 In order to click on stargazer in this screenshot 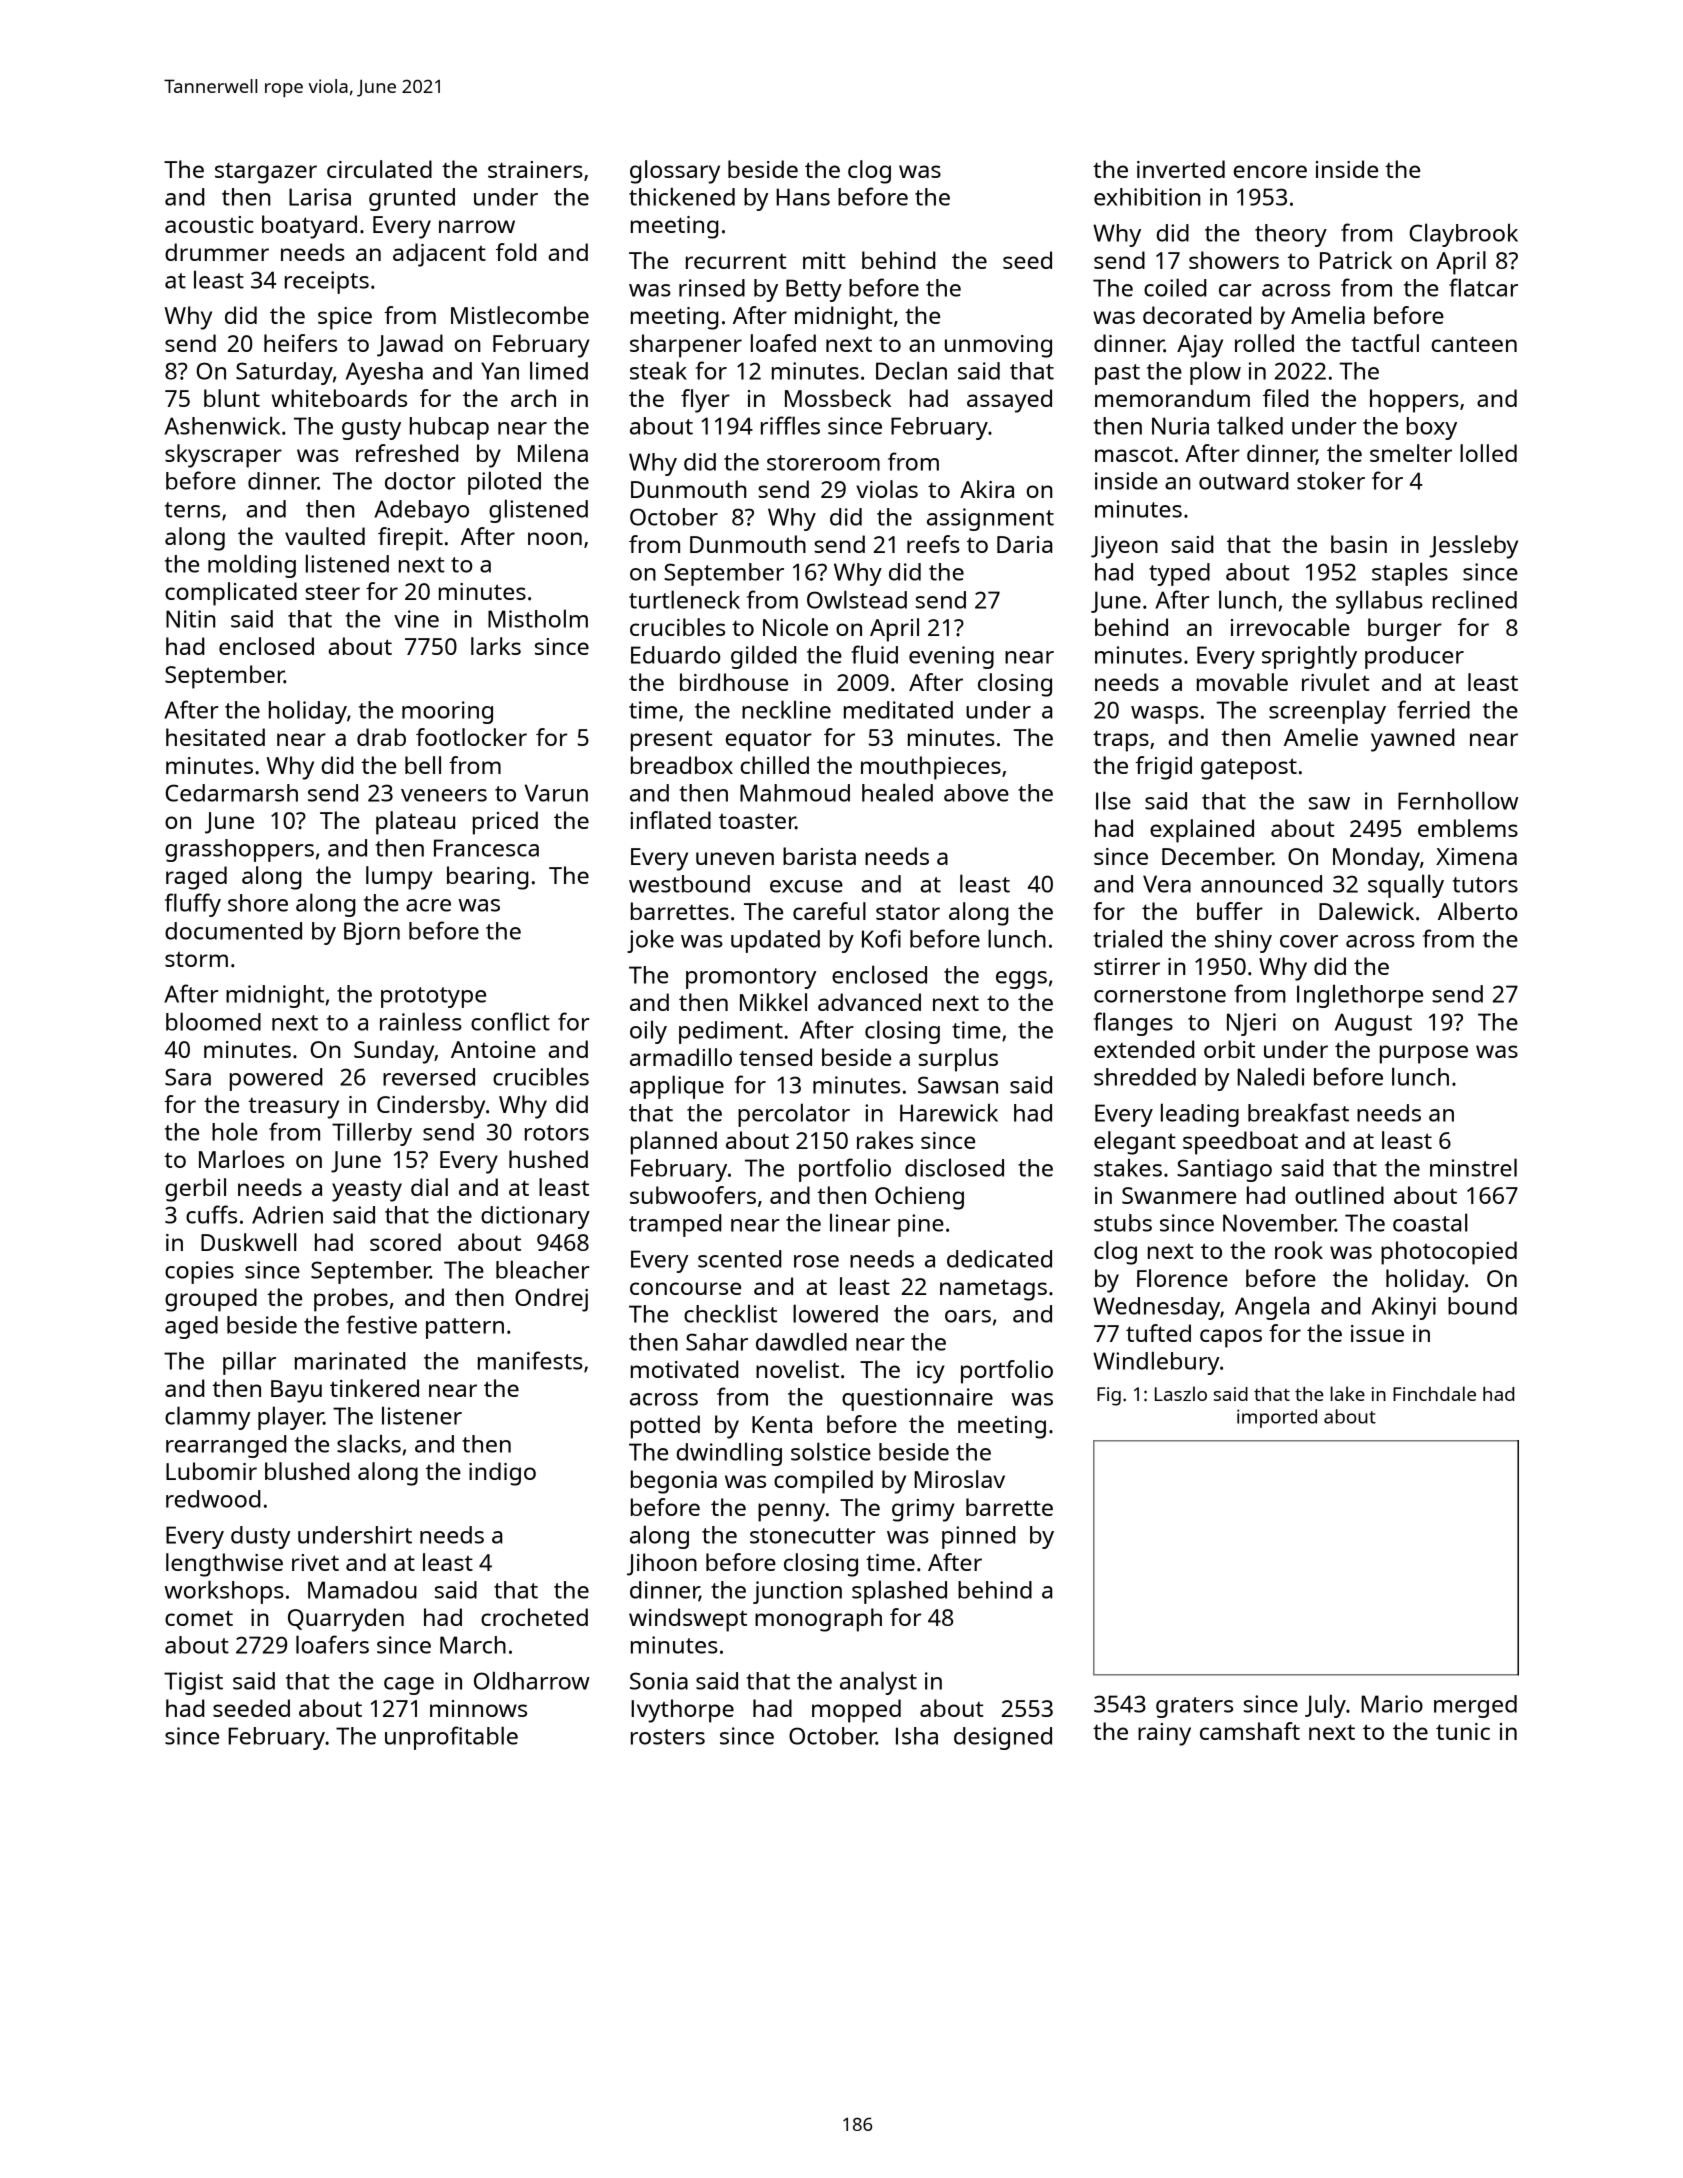, I will do `click(266, 173)`.
